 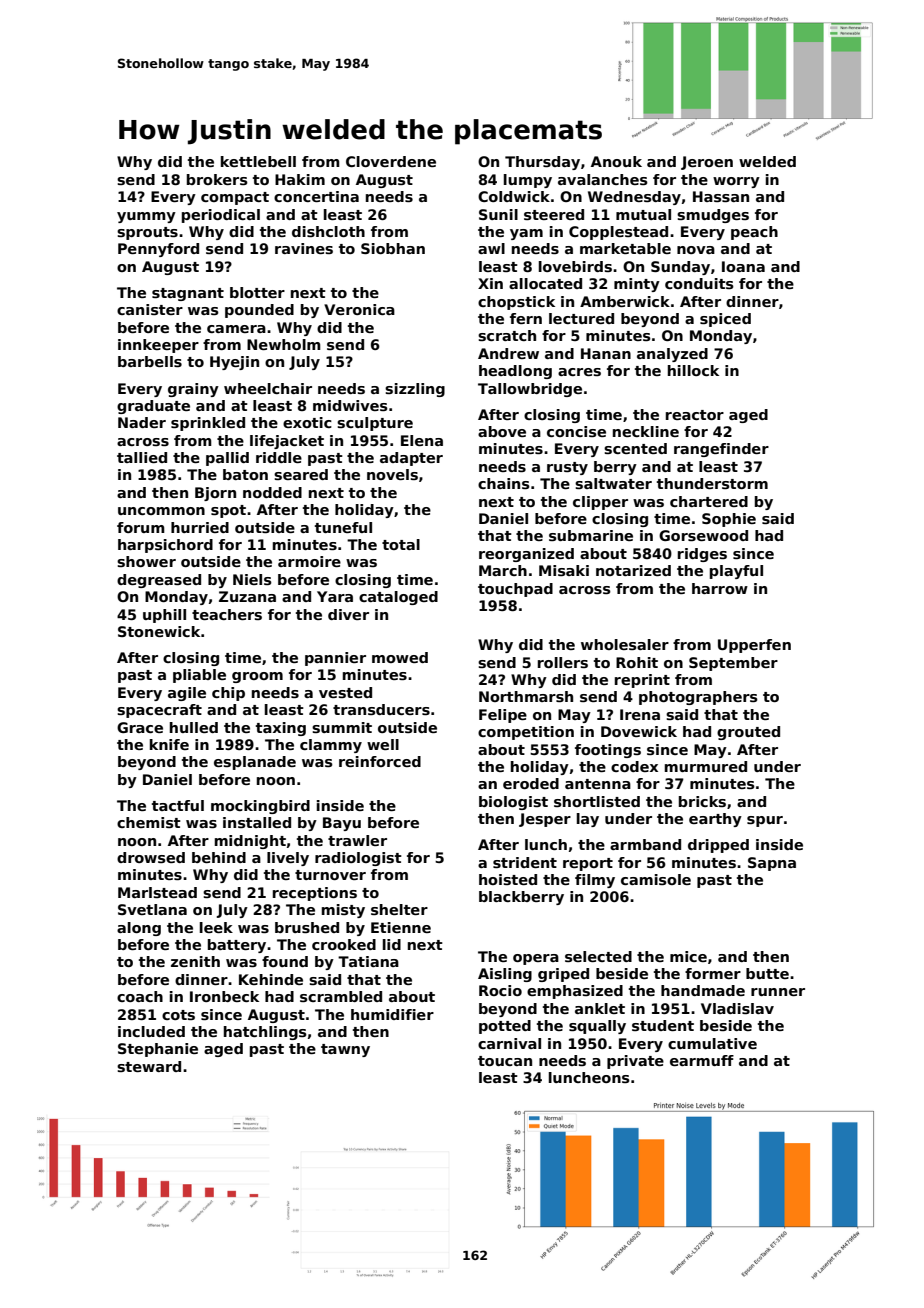 I want to click on notarized, so click(x=633, y=570).
